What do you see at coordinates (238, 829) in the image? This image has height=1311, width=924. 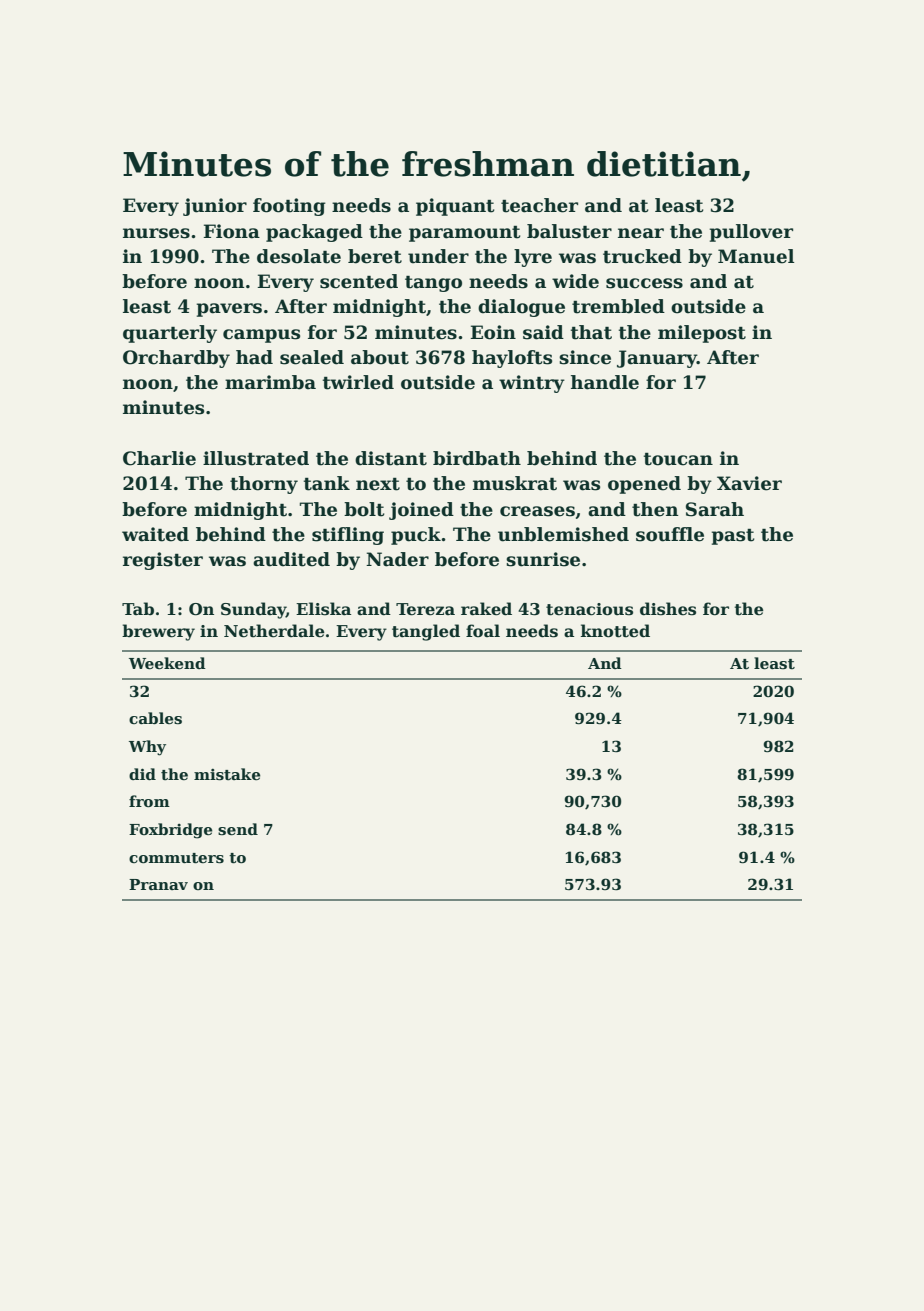 I see `send` at bounding box center [238, 829].
